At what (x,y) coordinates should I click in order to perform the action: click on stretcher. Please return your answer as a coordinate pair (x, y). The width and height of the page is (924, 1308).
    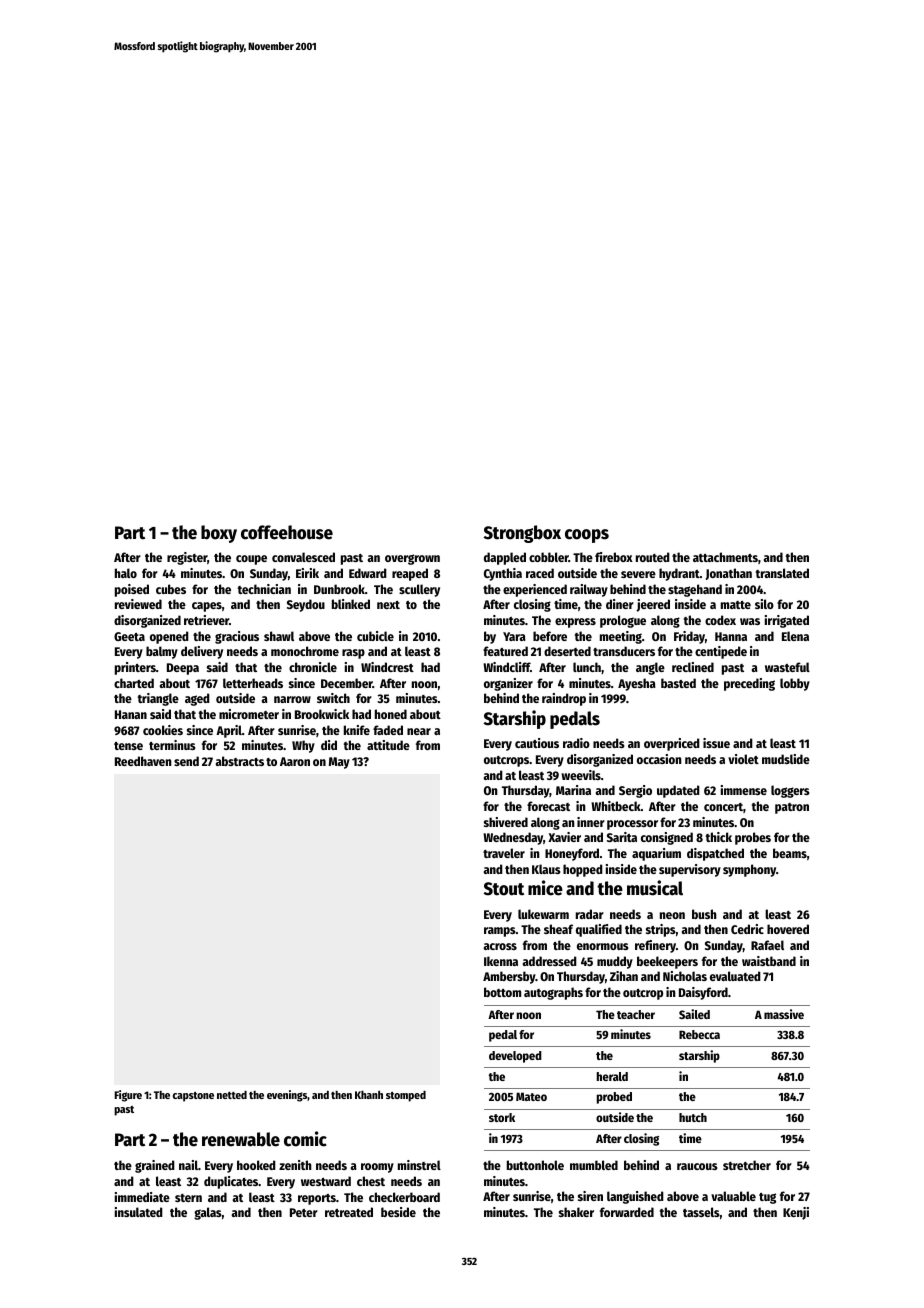
    Looking at the image, I should click on (747, 1165).
